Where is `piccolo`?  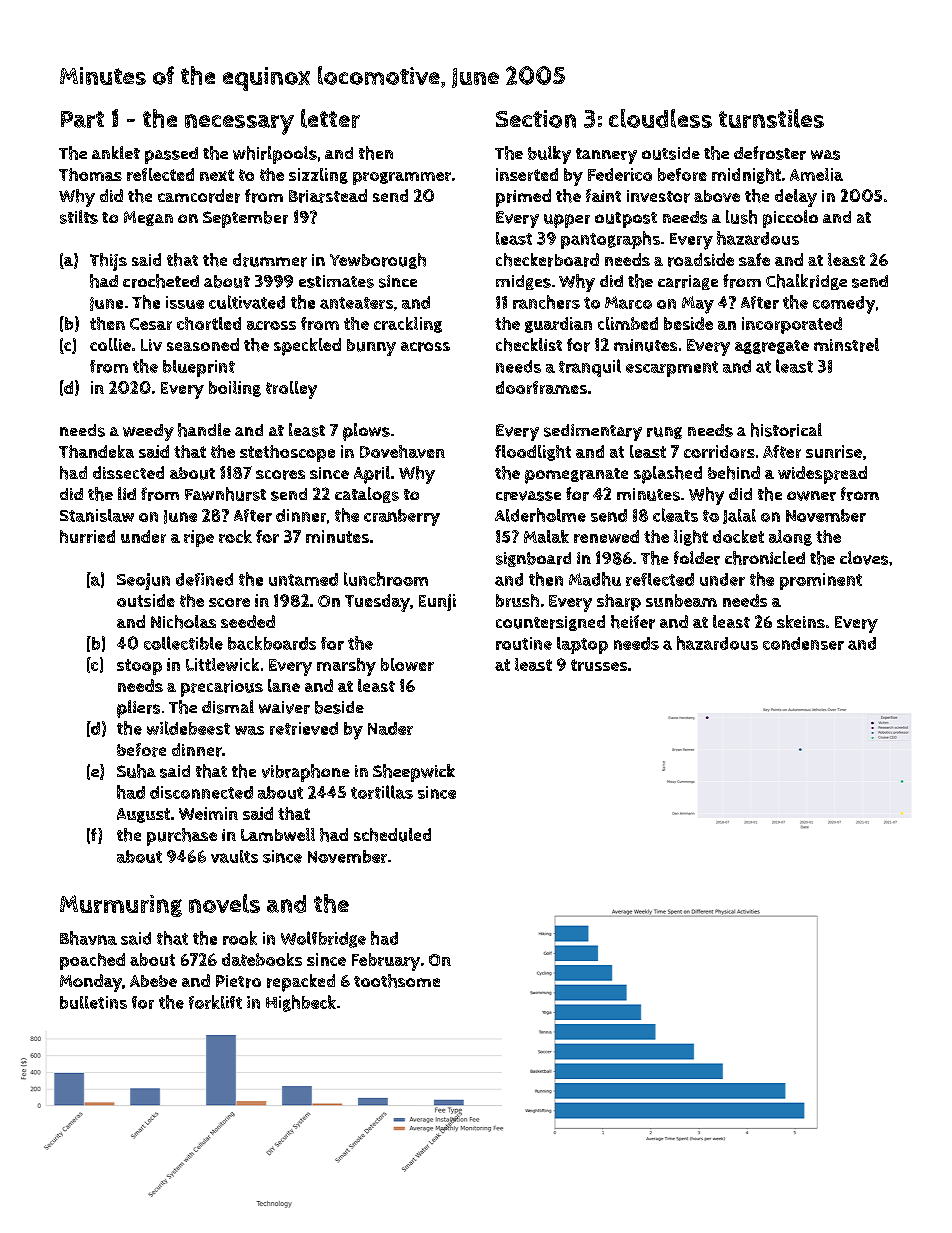
piccolo is located at coordinates (790, 219).
